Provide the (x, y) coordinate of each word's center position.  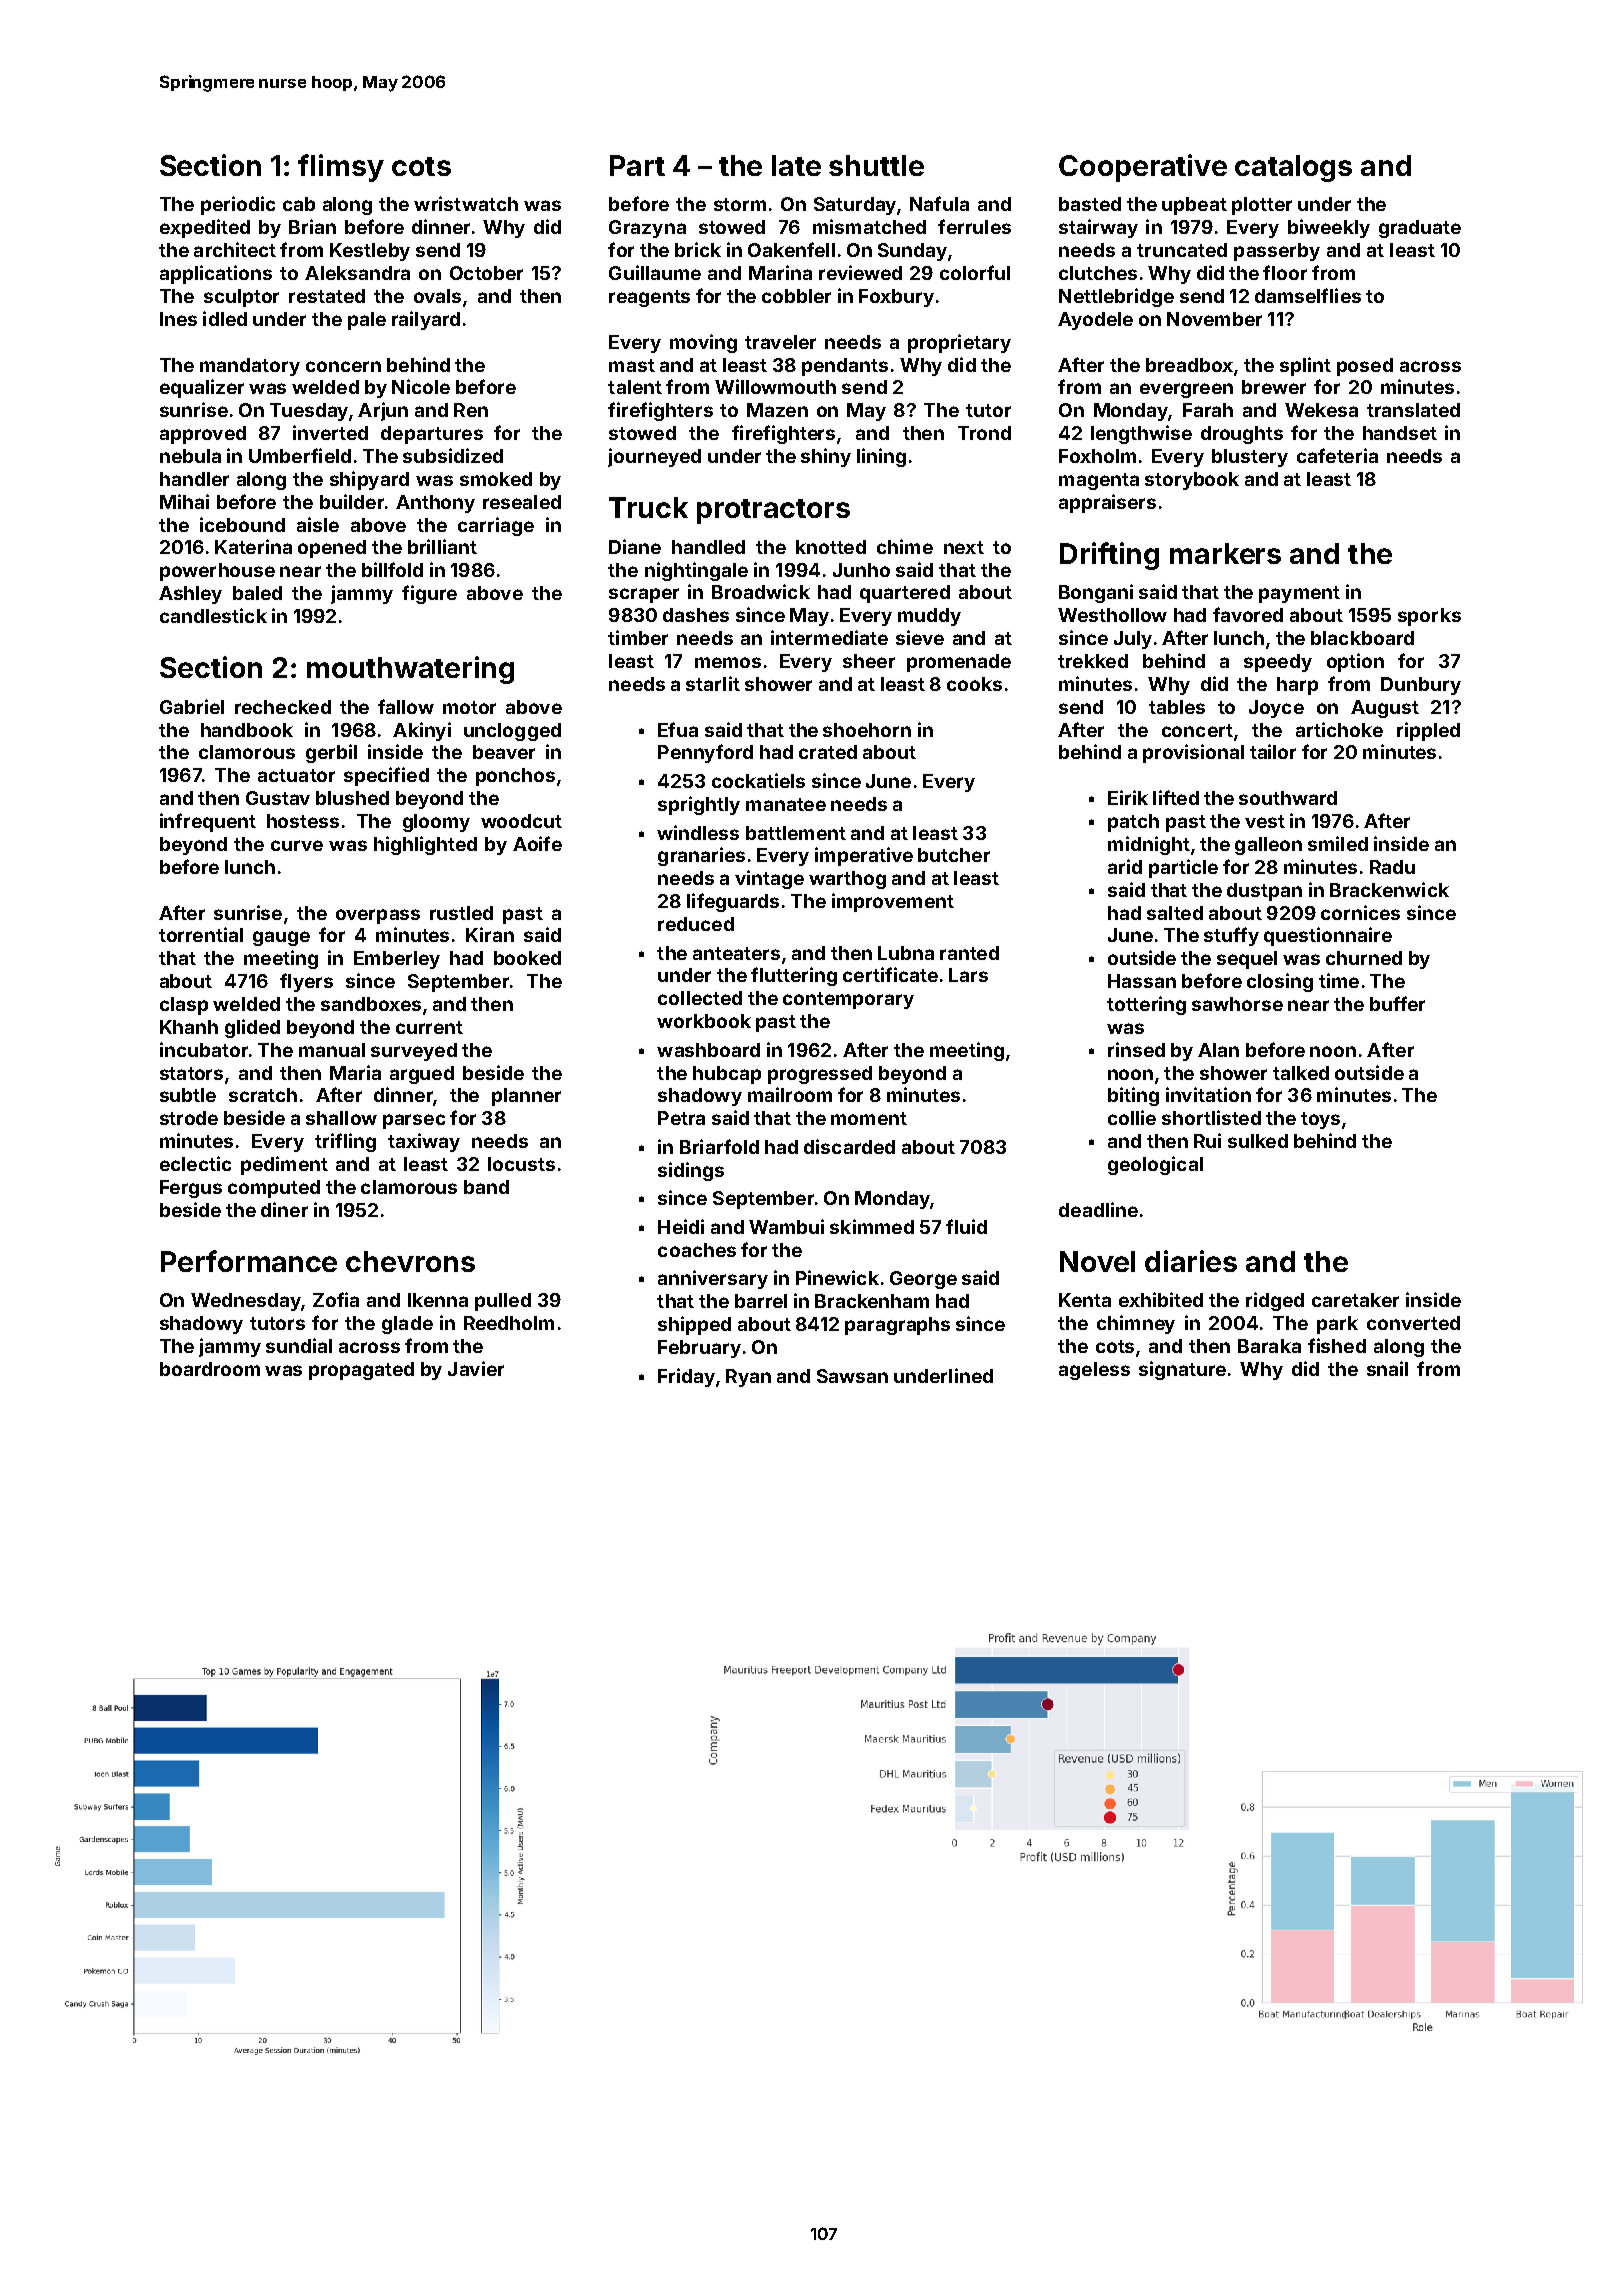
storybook (1192, 481)
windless (698, 832)
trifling (345, 1142)
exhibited (1161, 1299)
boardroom (210, 1369)
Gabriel (192, 706)
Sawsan (852, 1376)
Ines (178, 319)
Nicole (421, 386)
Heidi (681, 1226)
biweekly (1329, 228)
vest (1265, 821)
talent (635, 387)
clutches (1098, 273)
